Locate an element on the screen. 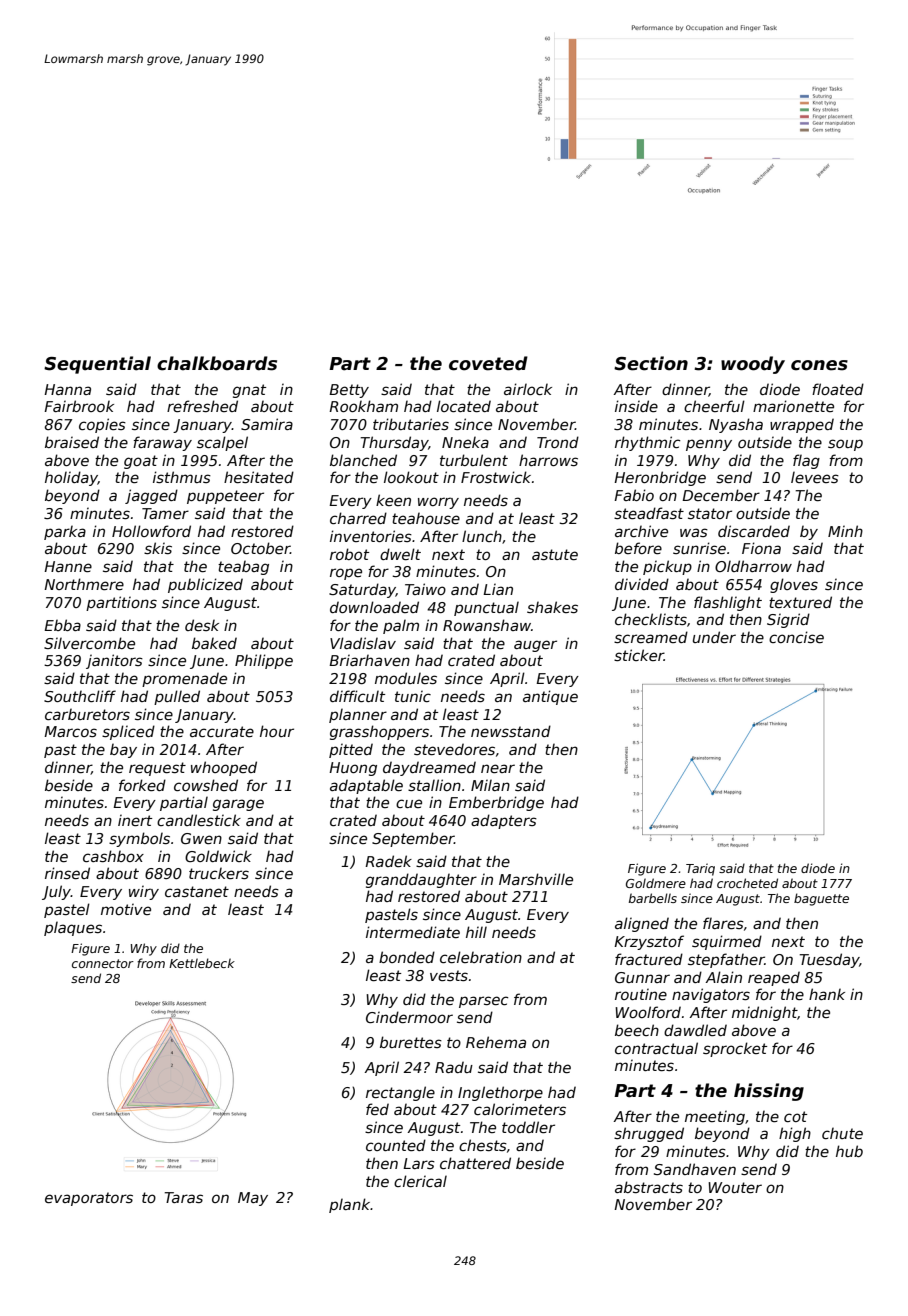  chalkboards is located at coordinates (217, 363).
